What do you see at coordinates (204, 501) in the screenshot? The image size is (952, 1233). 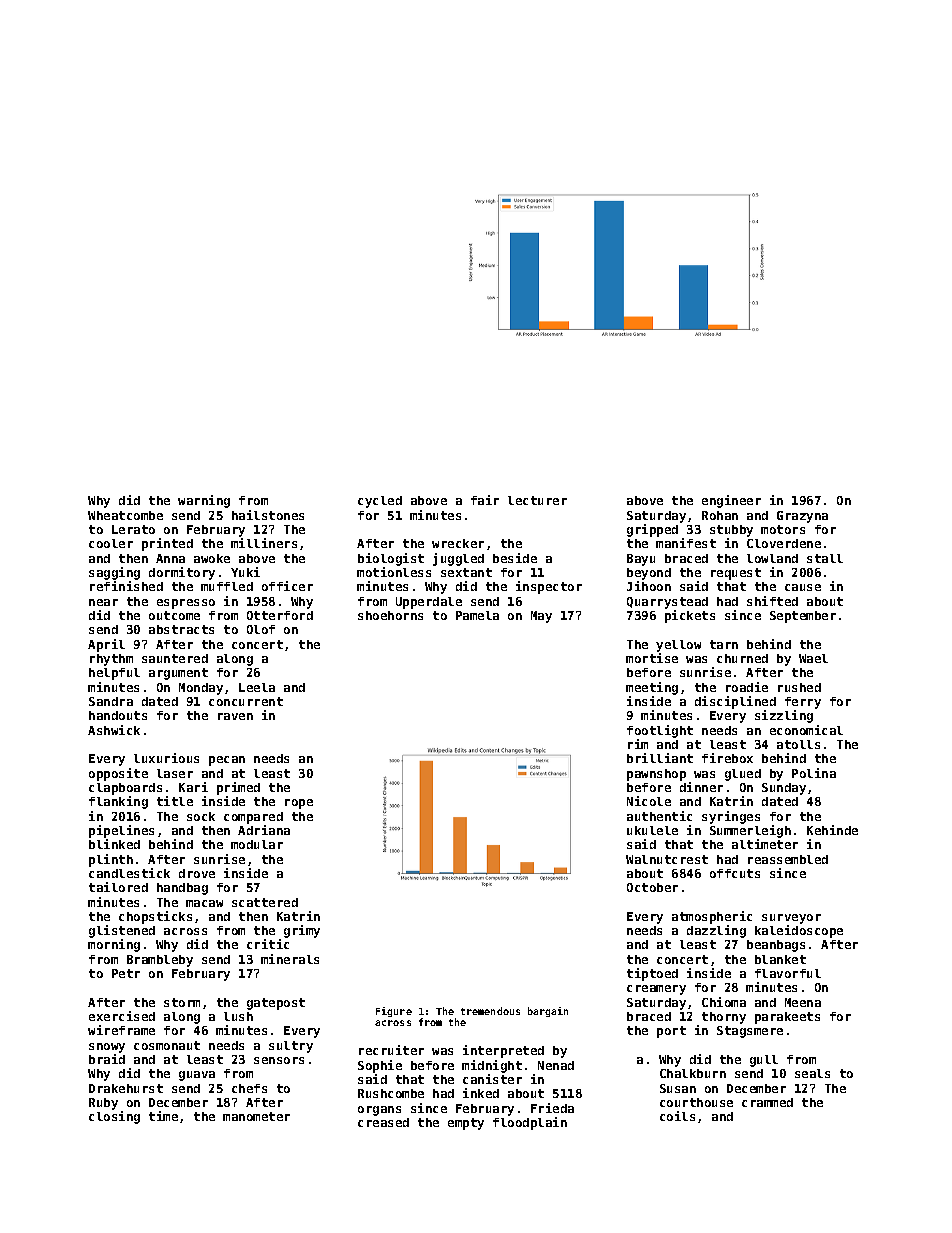 I see `warning` at bounding box center [204, 501].
